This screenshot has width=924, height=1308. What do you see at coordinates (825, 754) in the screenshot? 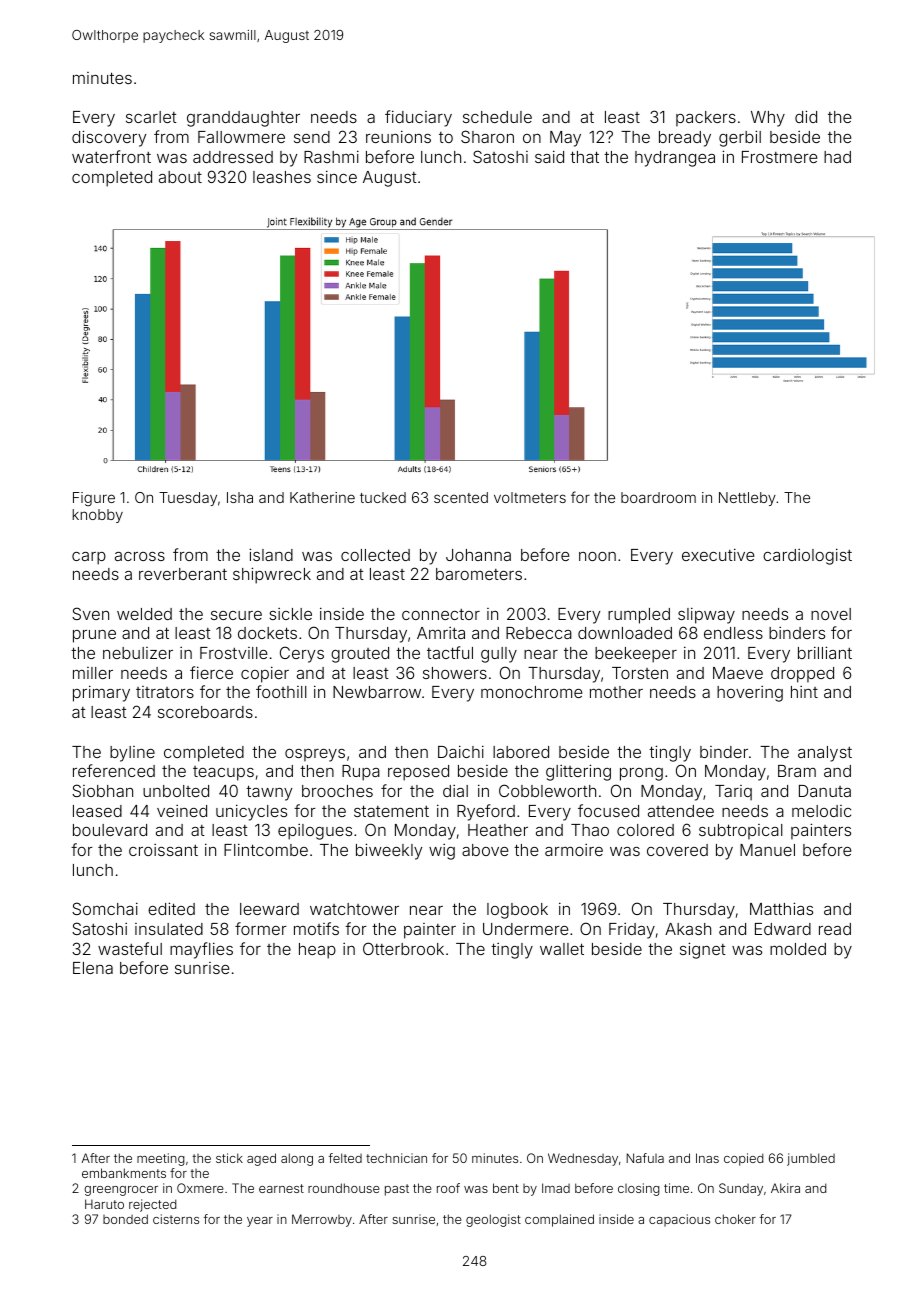
I see `analyst` at bounding box center [825, 754].
